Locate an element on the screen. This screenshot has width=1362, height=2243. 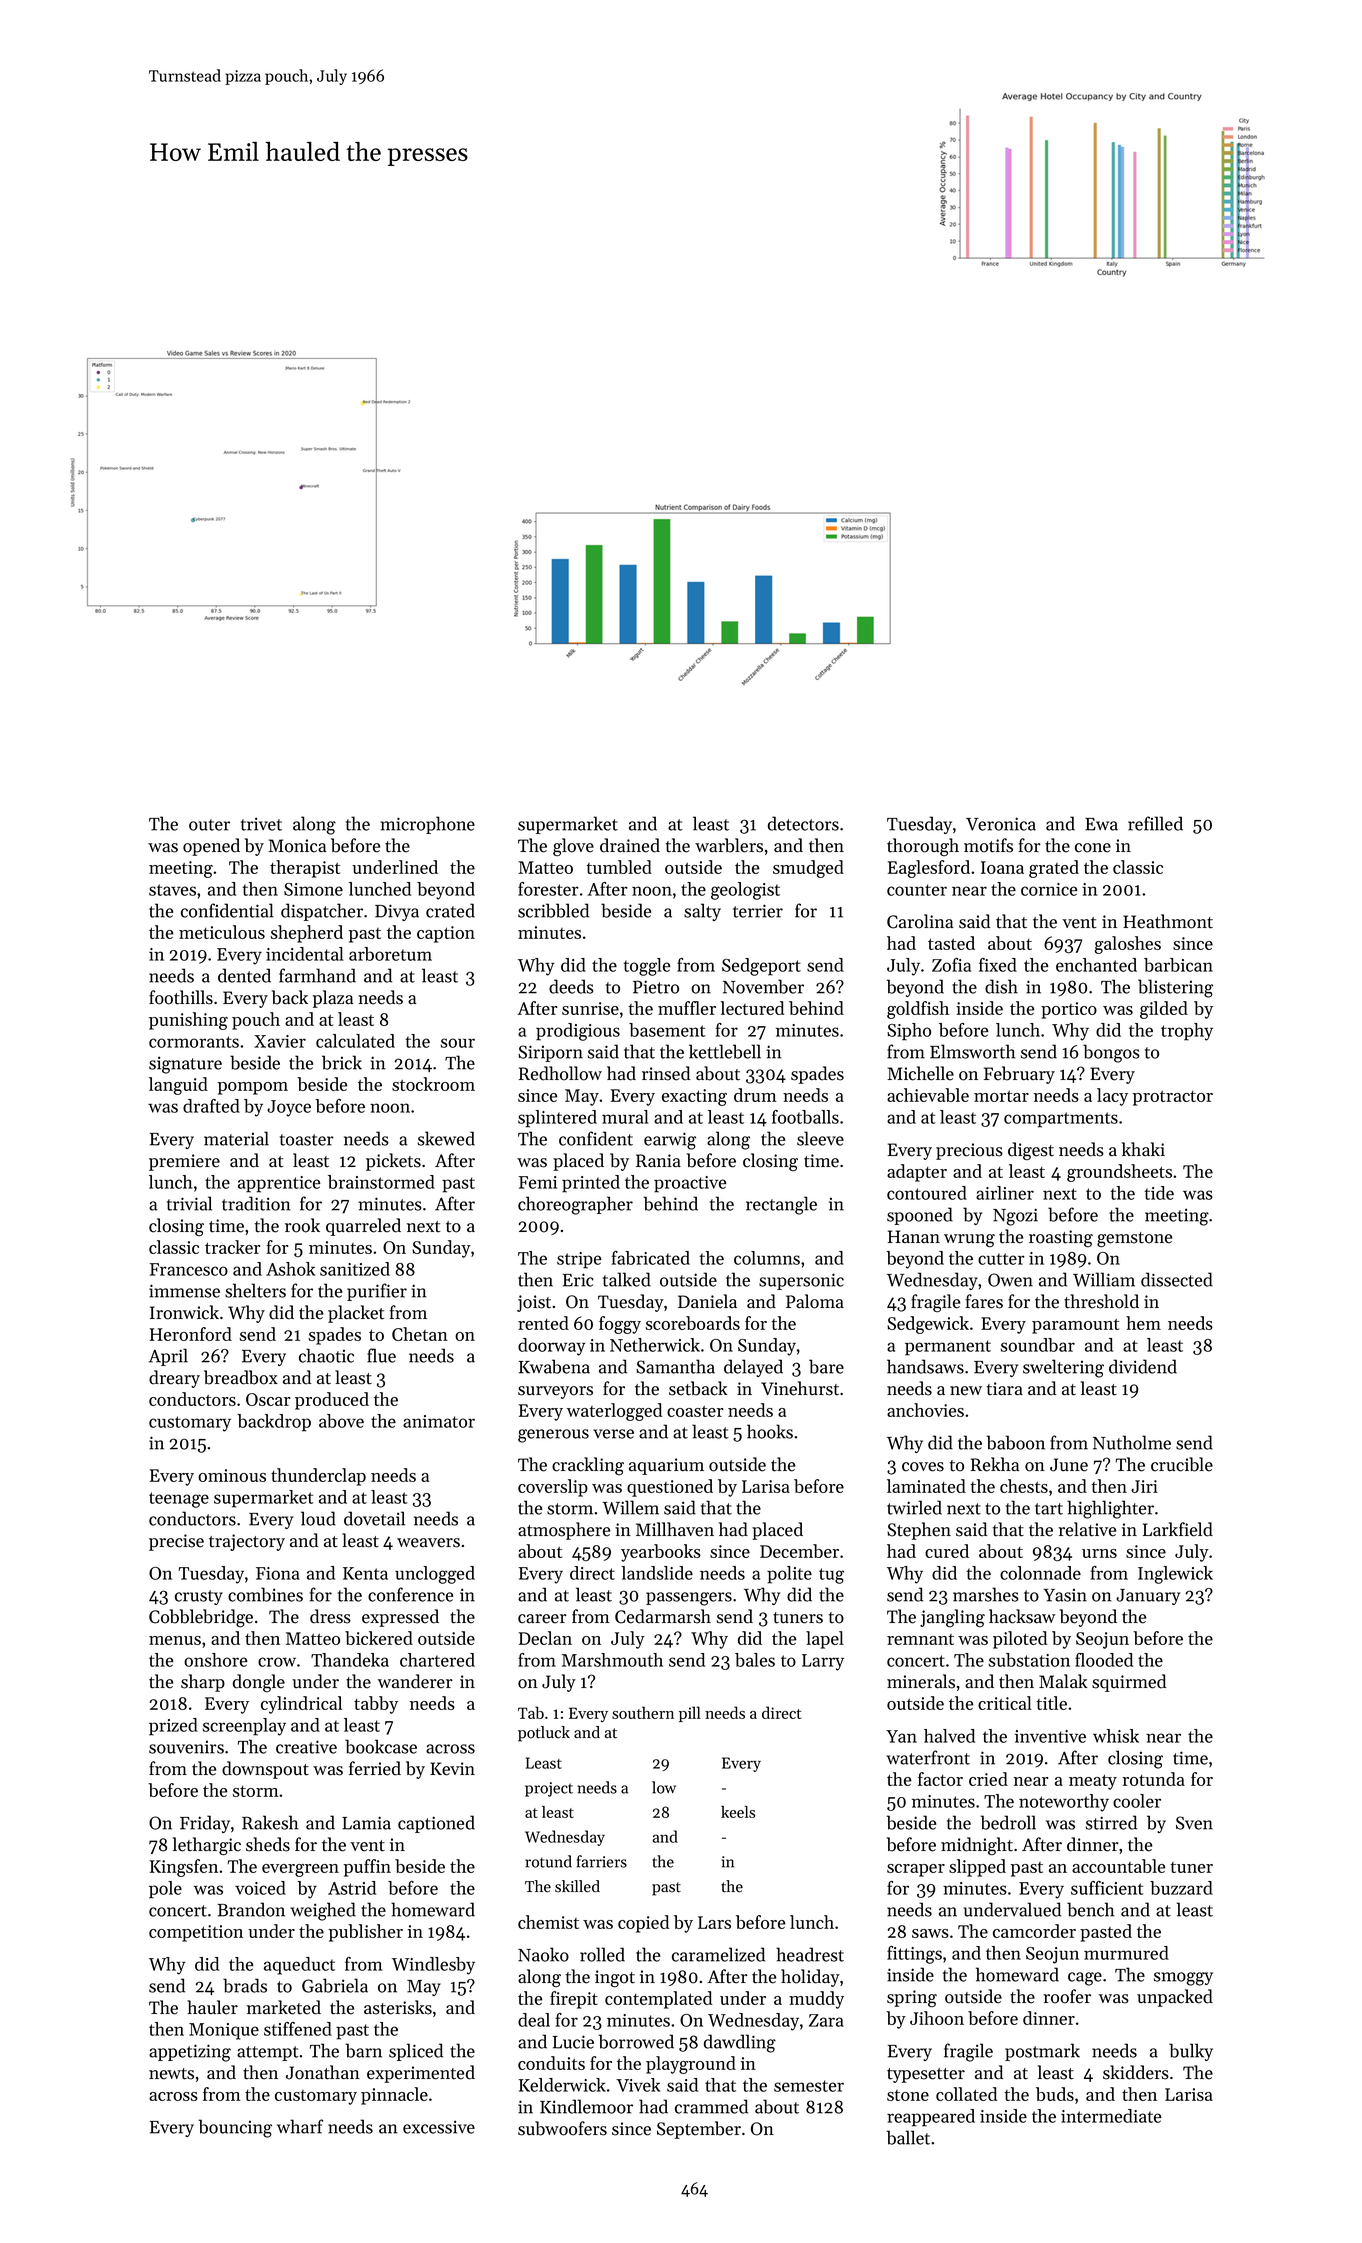
minerals is located at coordinates (921, 1681).
